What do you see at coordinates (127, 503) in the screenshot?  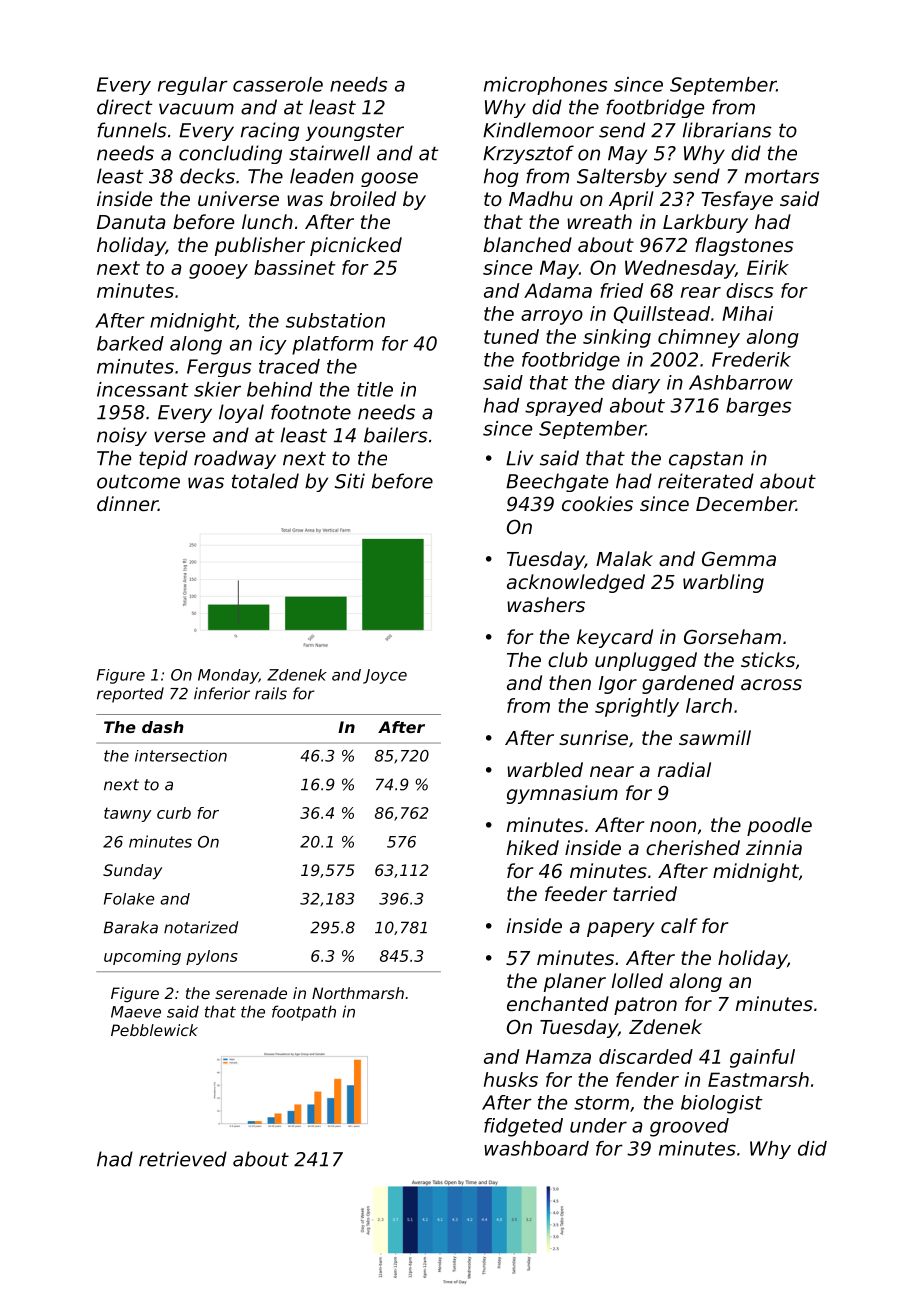 I see `dinner` at bounding box center [127, 503].
